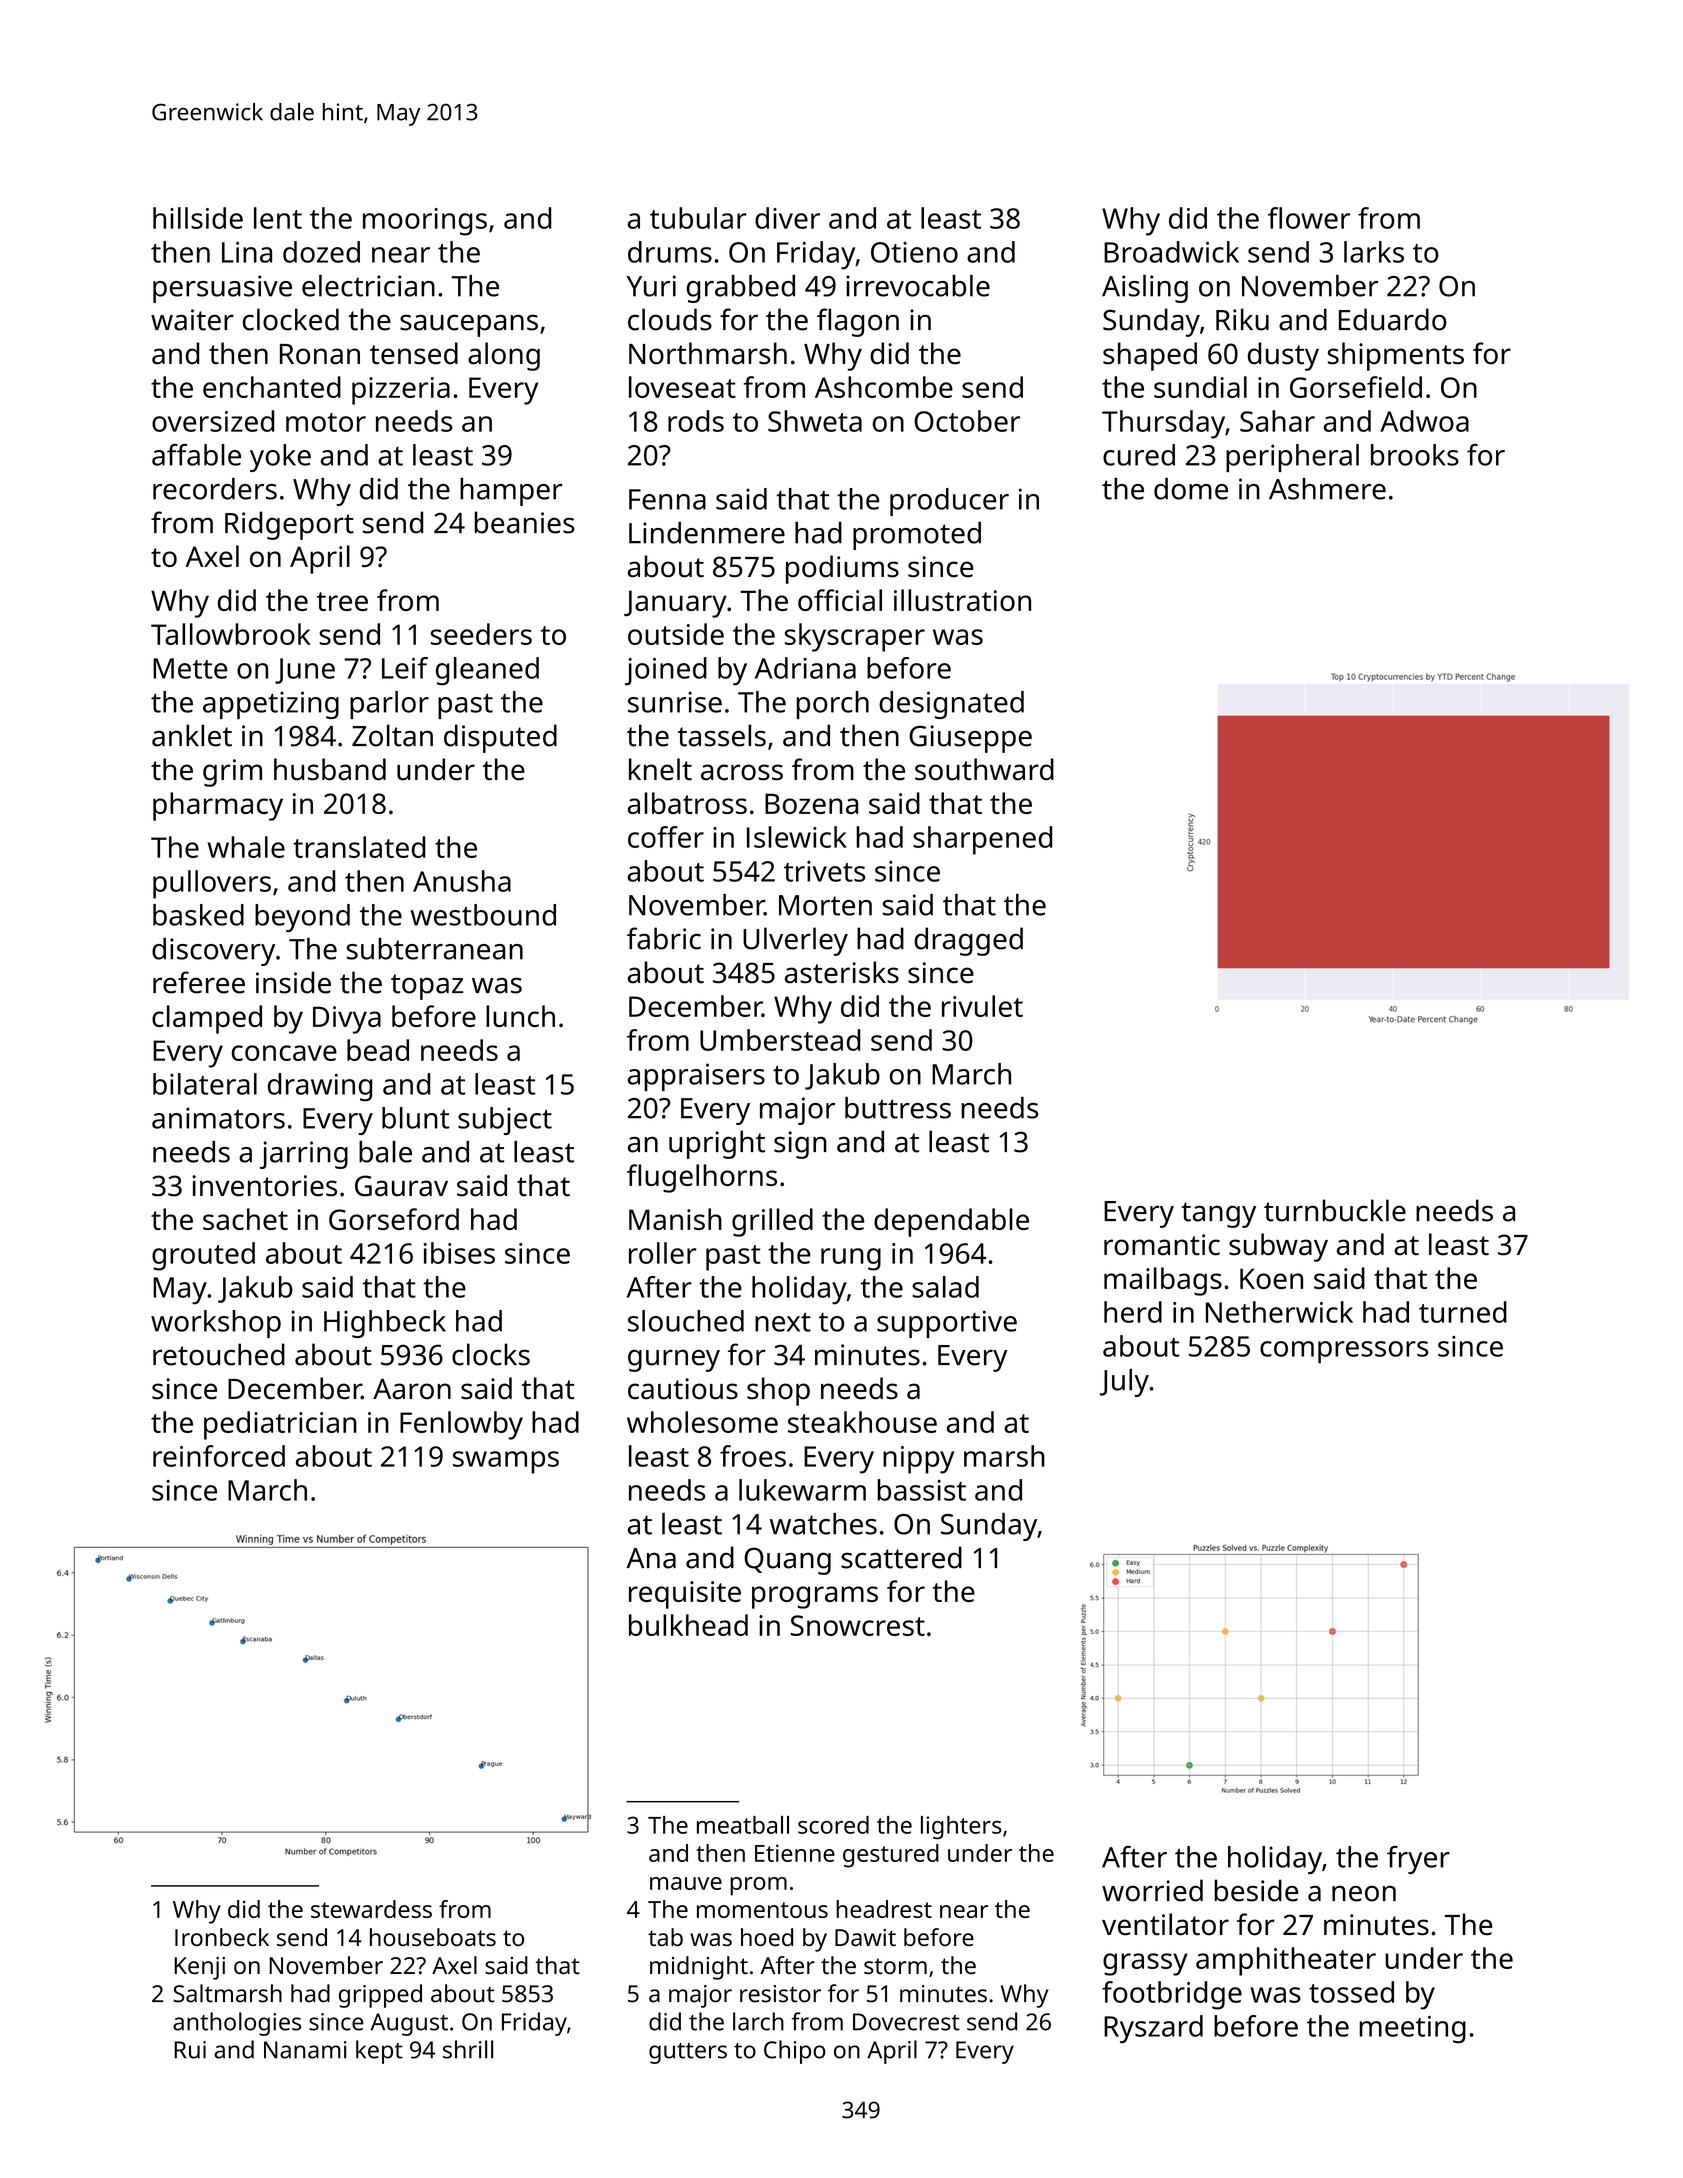 The height and width of the screenshot is (2178, 1683). What do you see at coordinates (702, 1178) in the screenshot?
I see `flugelhorns` at bounding box center [702, 1178].
